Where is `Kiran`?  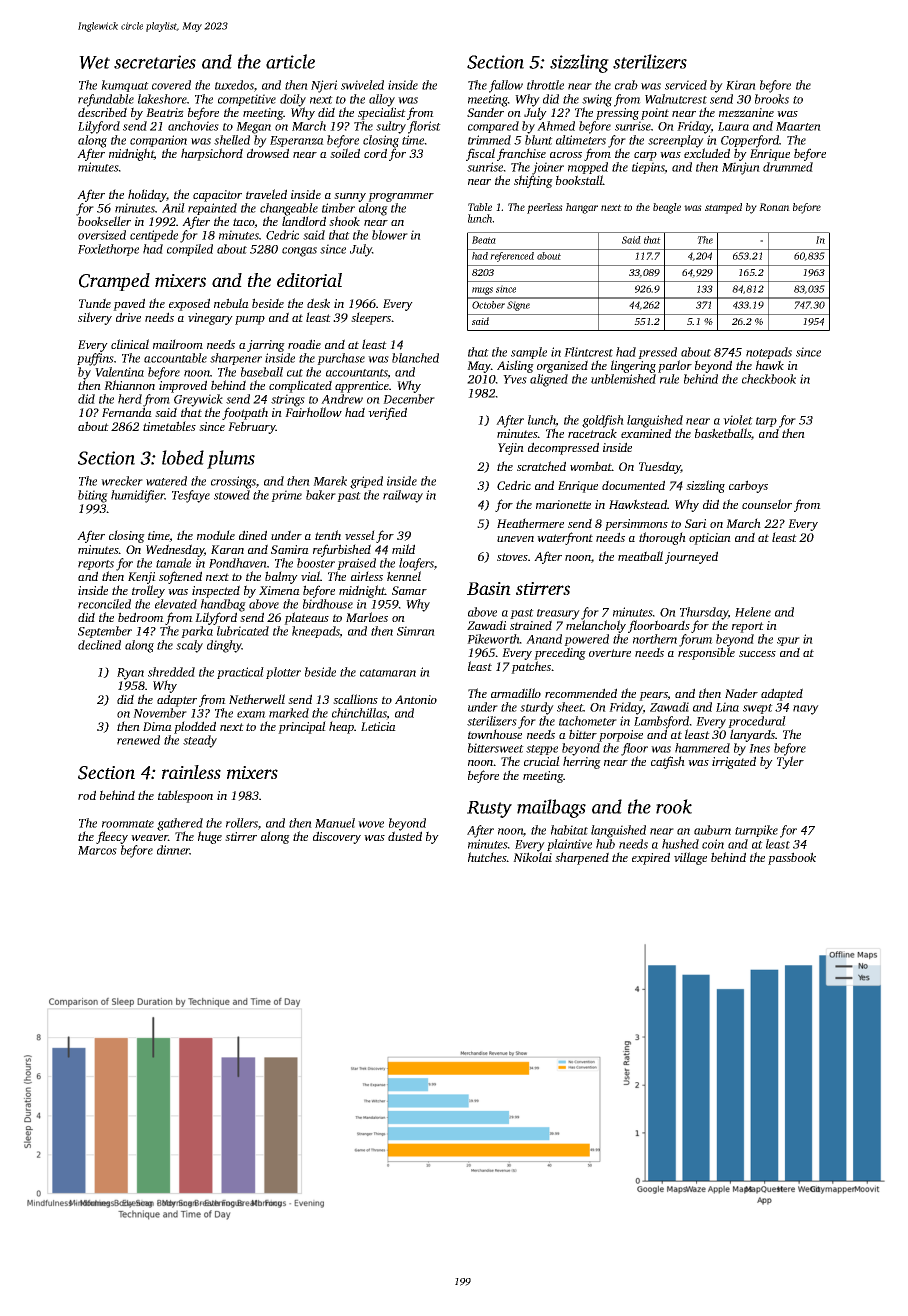
Kiran is located at coordinates (741, 85).
